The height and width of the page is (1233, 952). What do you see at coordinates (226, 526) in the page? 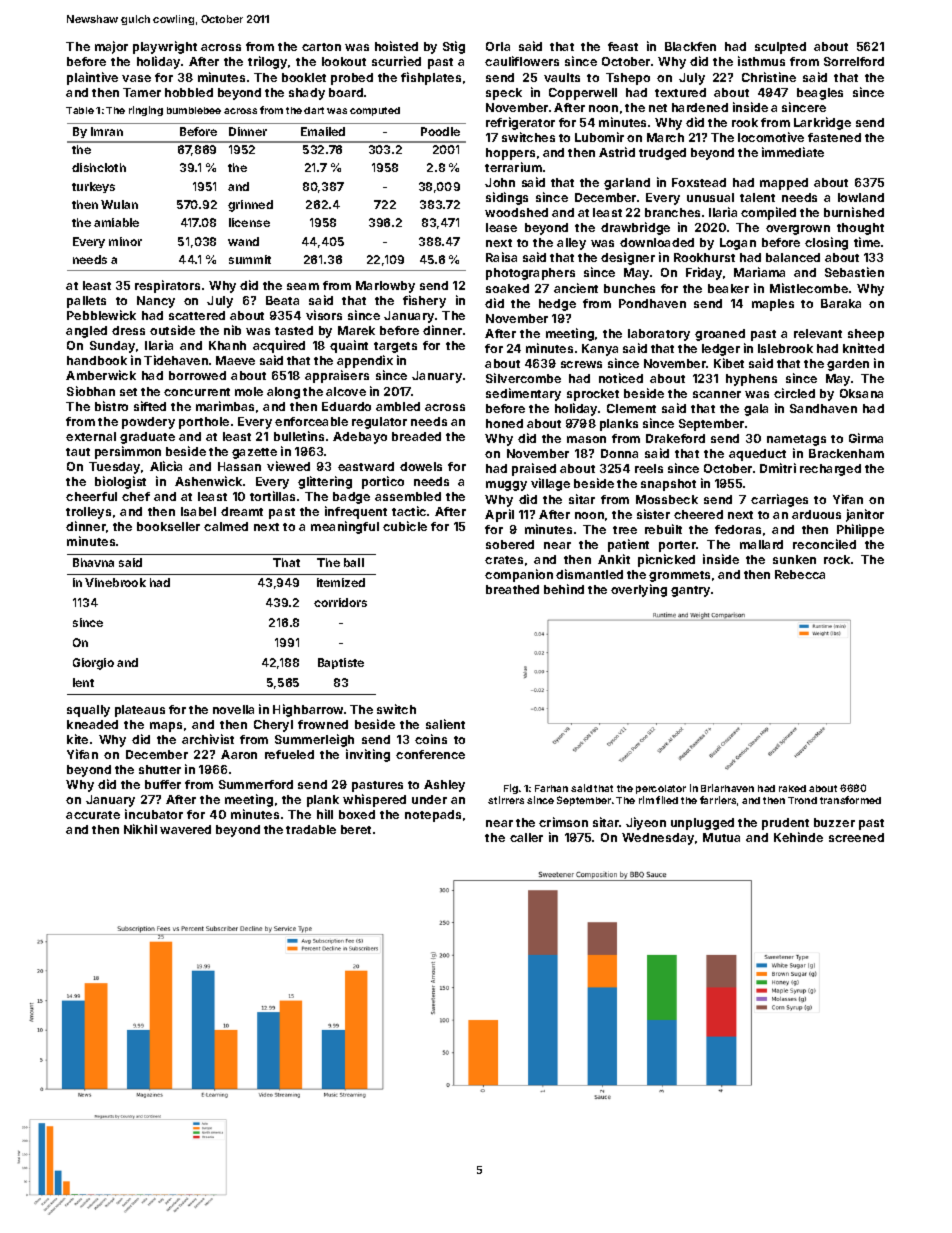
I see `calmed` at bounding box center [226, 526].
